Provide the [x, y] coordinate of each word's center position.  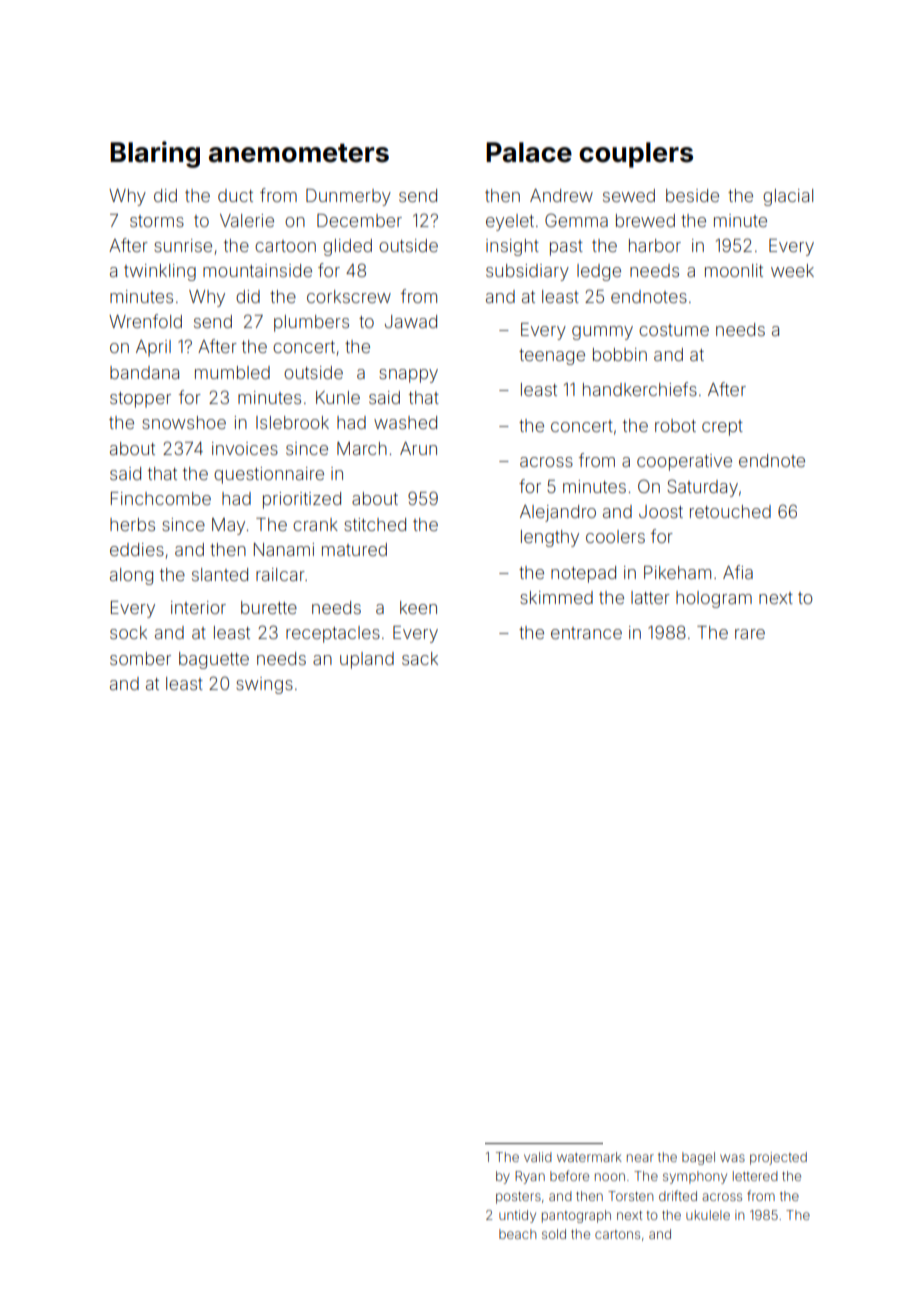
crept [722, 428]
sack [420, 658]
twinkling [160, 272]
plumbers [311, 323]
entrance [586, 633]
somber [140, 658]
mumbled [232, 372]
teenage [552, 357]
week [792, 270]
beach [517, 1234]
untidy [517, 1216]
